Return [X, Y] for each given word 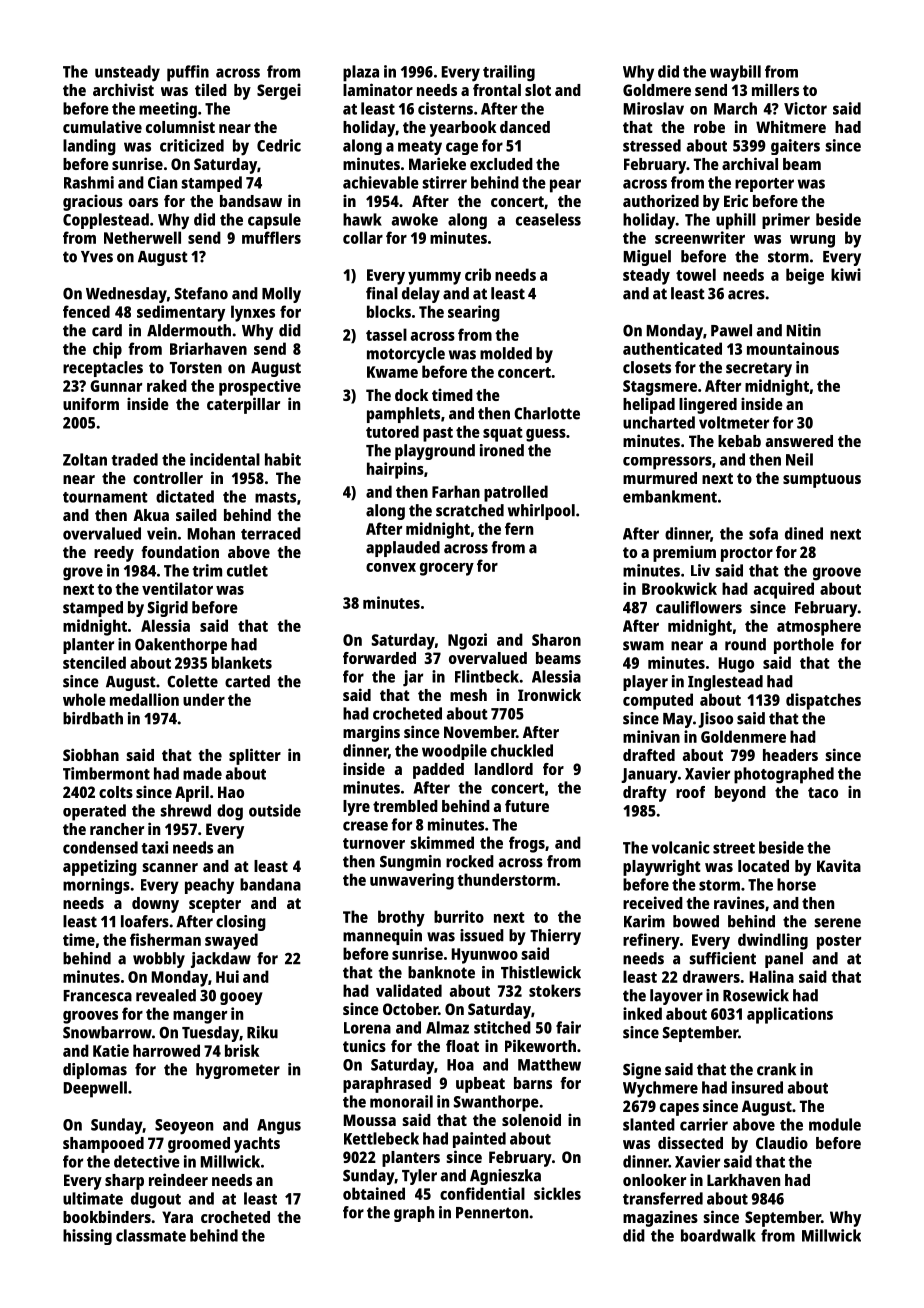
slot [538, 90]
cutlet [247, 570]
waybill [735, 73]
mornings [96, 886]
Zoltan [85, 459]
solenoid [531, 1119]
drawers [711, 976]
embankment [670, 496]
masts [275, 497]
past [438, 434]
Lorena [367, 1028]
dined [804, 533]
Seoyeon [184, 1127]
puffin [188, 73]
